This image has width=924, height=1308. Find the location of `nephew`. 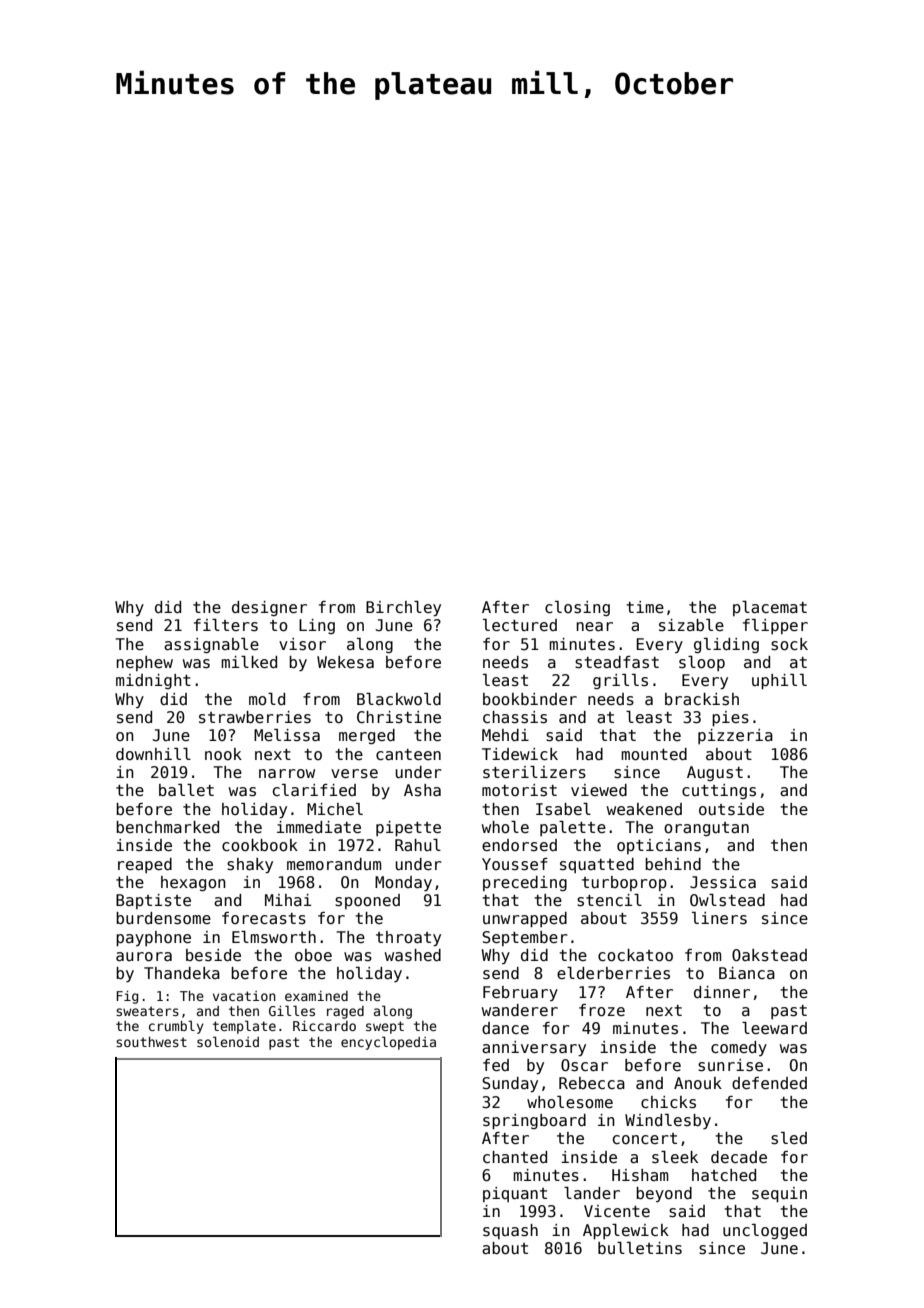

nephew is located at coordinates (144, 663).
